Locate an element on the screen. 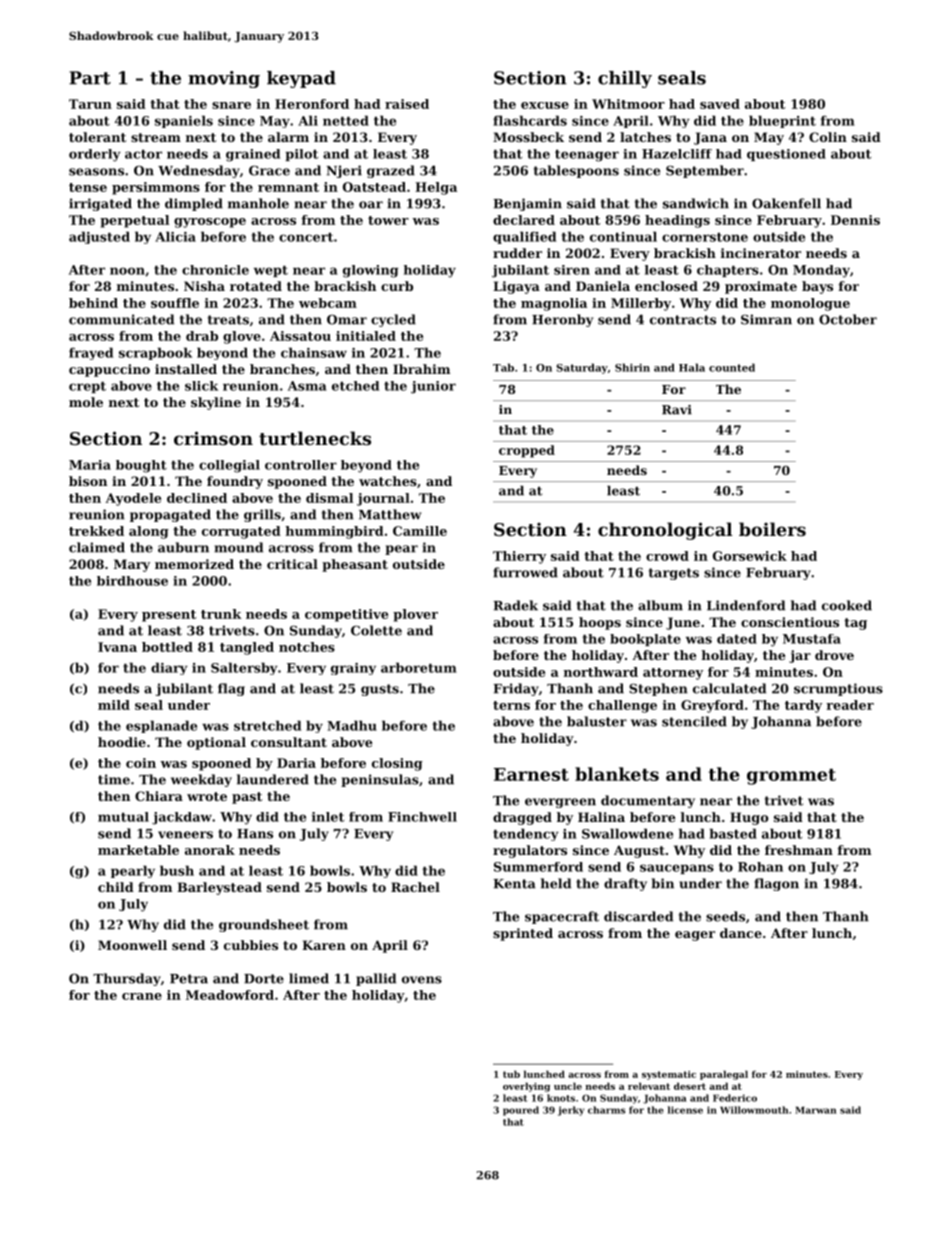 Image resolution: width=952 pixels, height=1233 pixels. Earnest is located at coordinates (531, 774).
